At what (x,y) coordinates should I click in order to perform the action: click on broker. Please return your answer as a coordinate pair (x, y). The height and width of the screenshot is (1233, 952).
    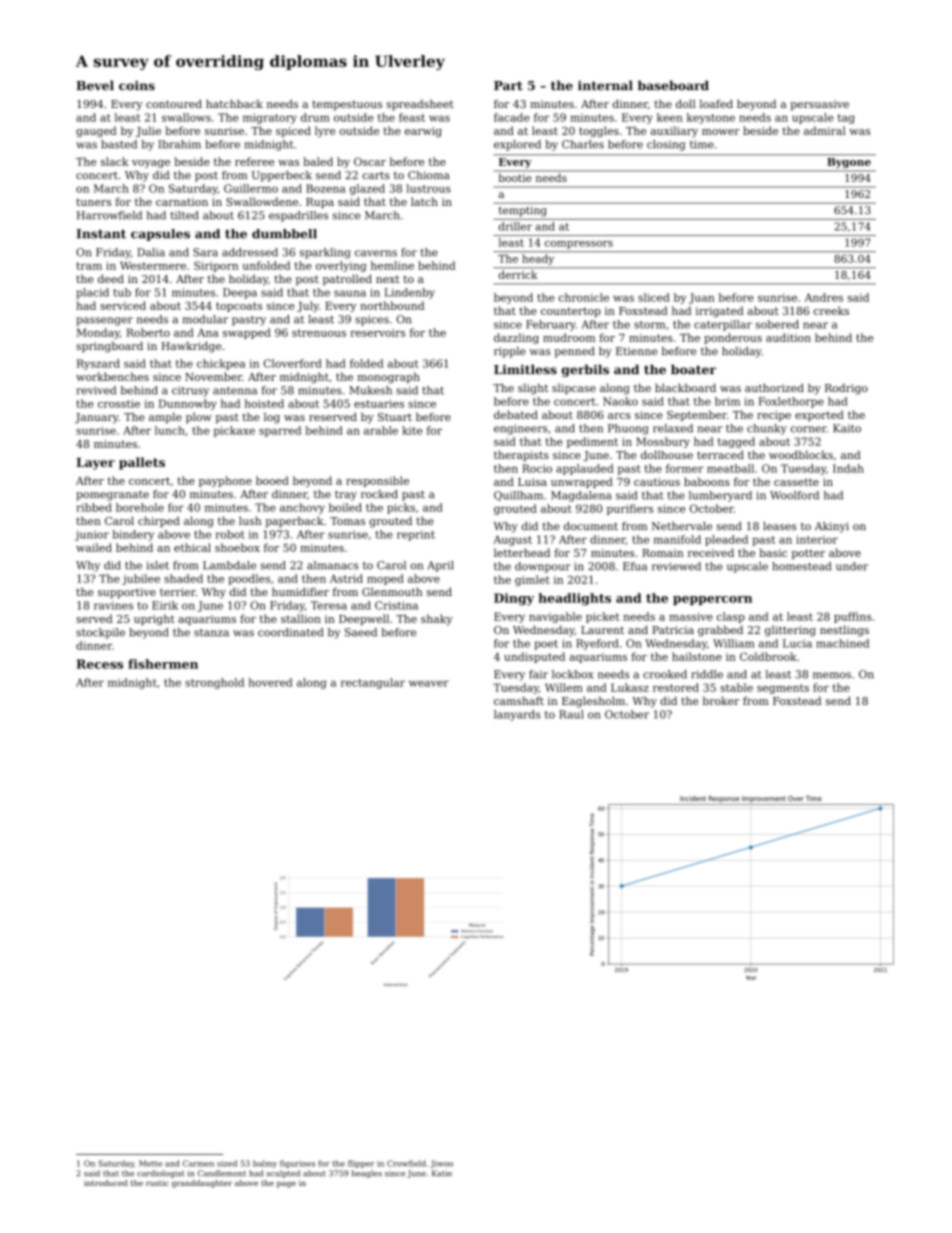
    Looking at the image, I should click on (721, 700).
